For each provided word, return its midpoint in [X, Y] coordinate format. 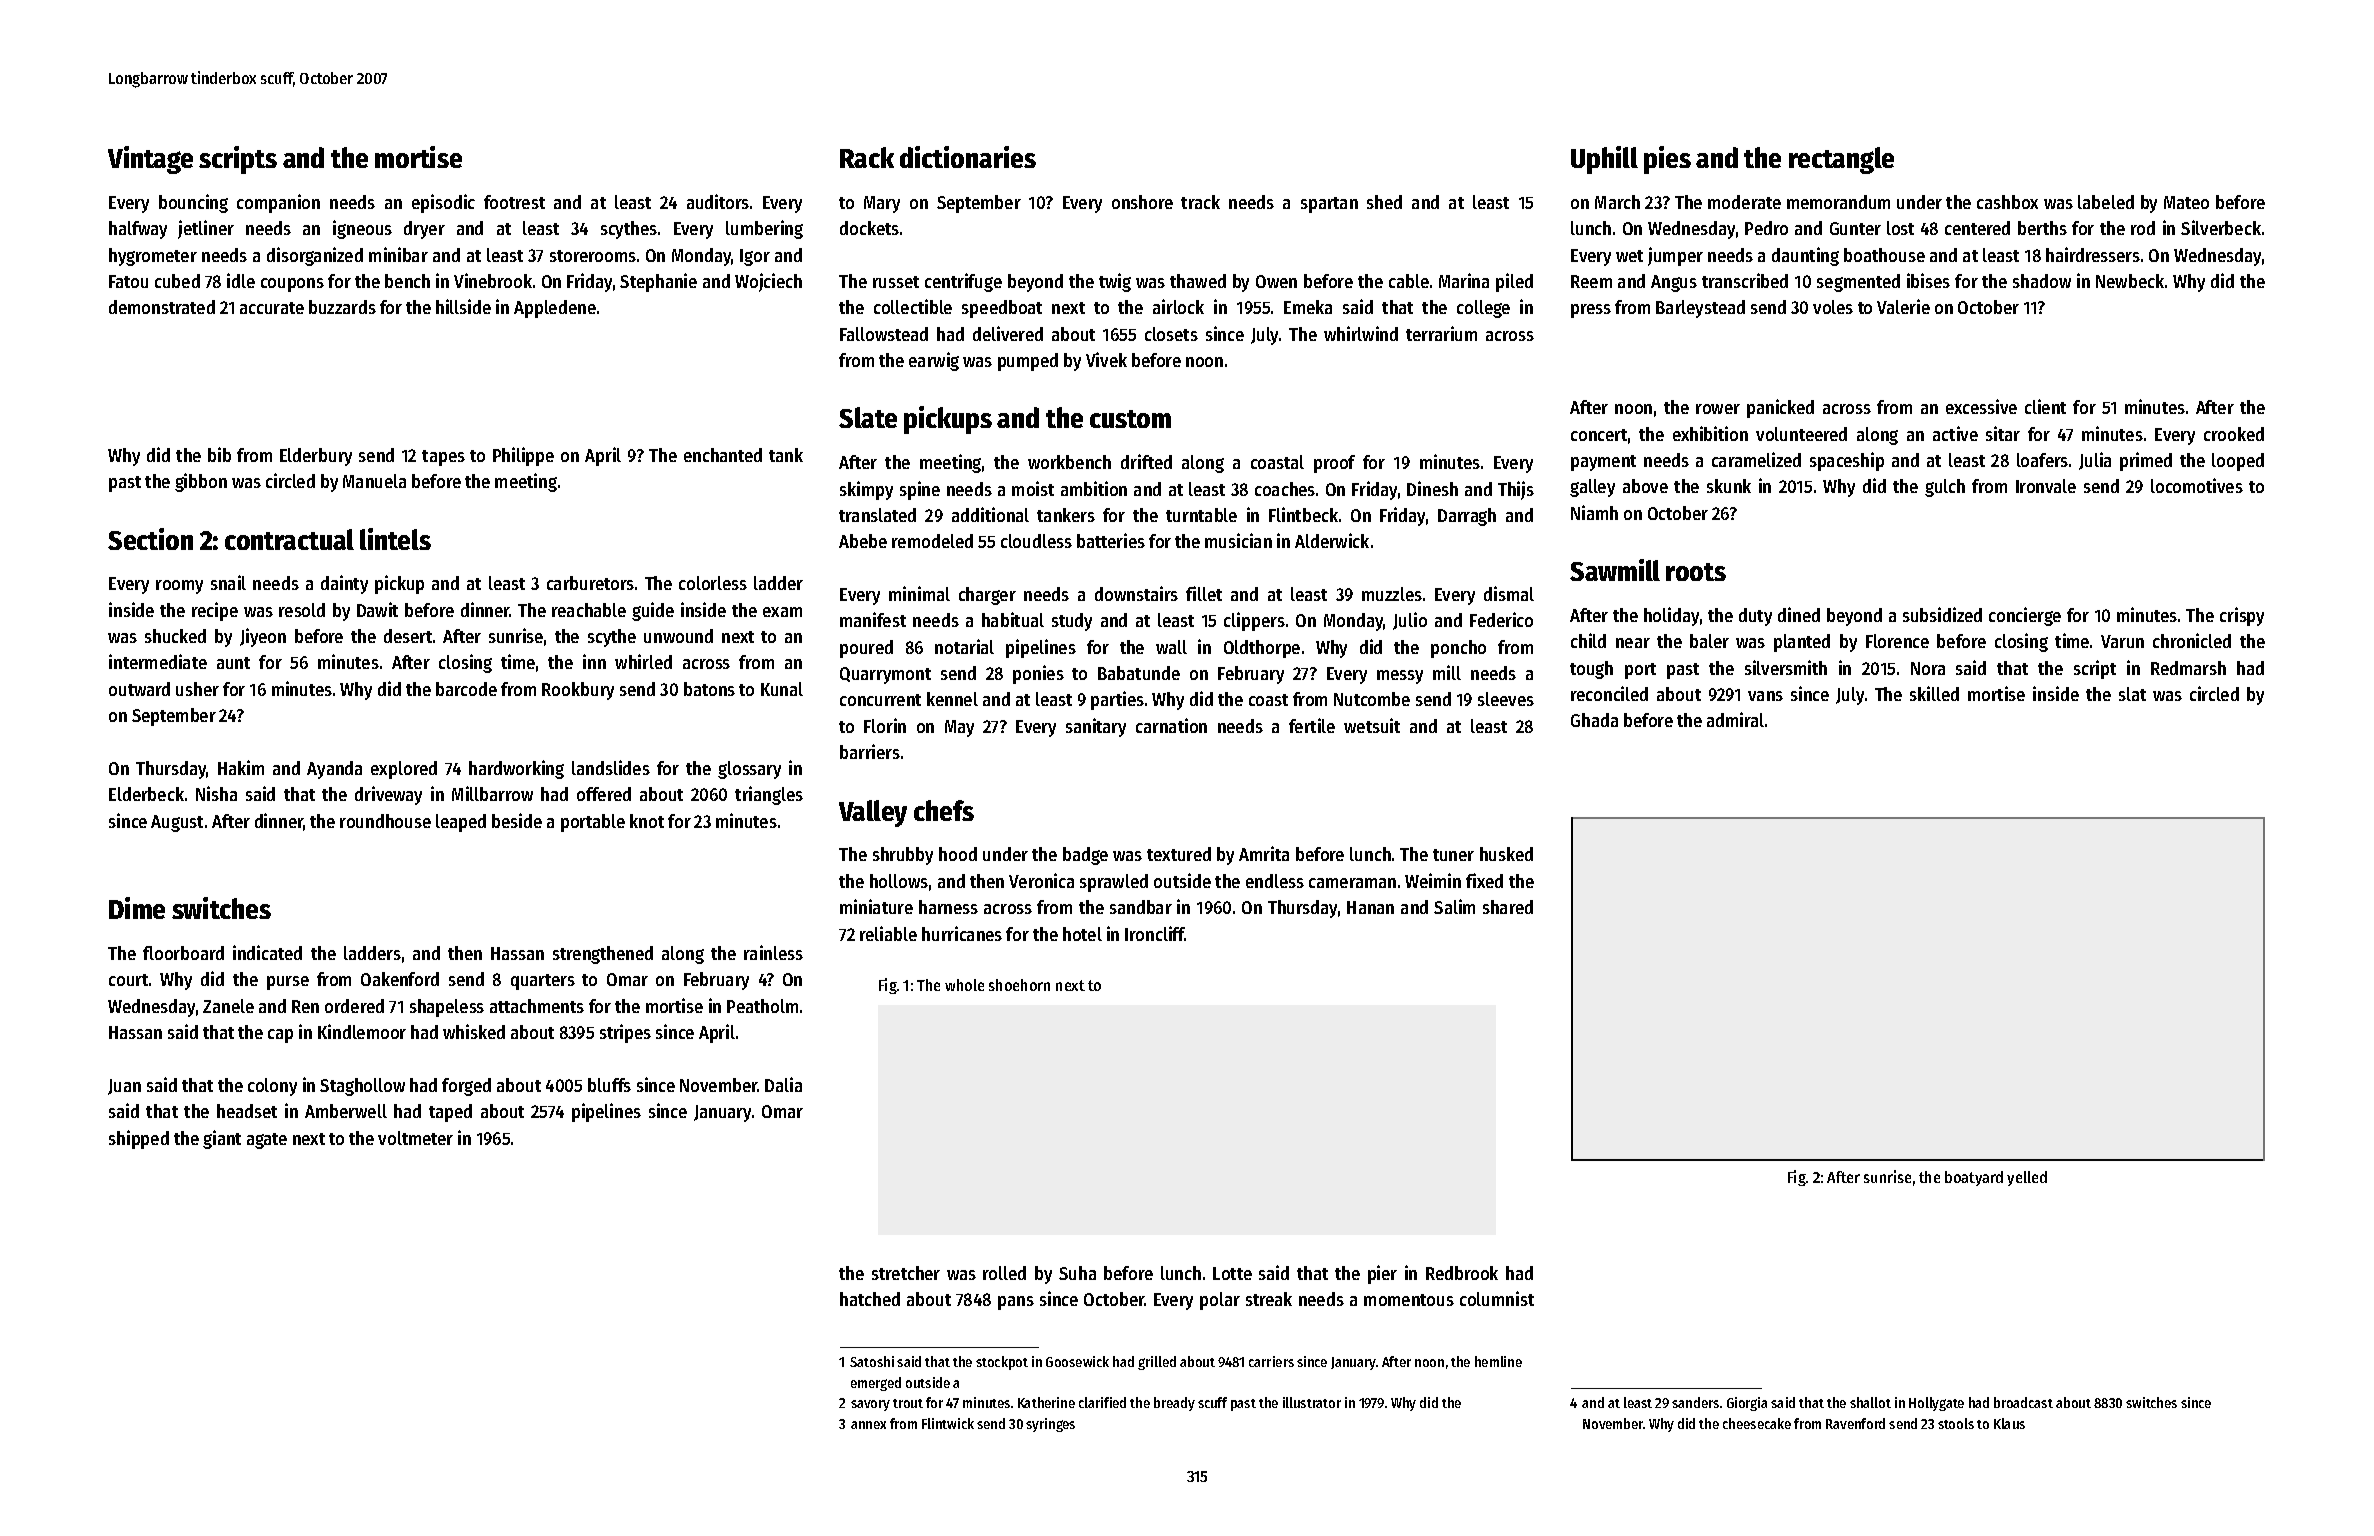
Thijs [1516, 490]
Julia [2095, 461]
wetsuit [1372, 725]
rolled [1004, 1273]
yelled [2027, 1178]
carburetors [590, 583]
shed [1384, 202]
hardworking [516, 769]
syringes [1050, 1425]
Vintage [150, 160]
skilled [1934, 693]
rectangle [1841, 160]
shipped [139, 1139]
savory [870, 1405]
